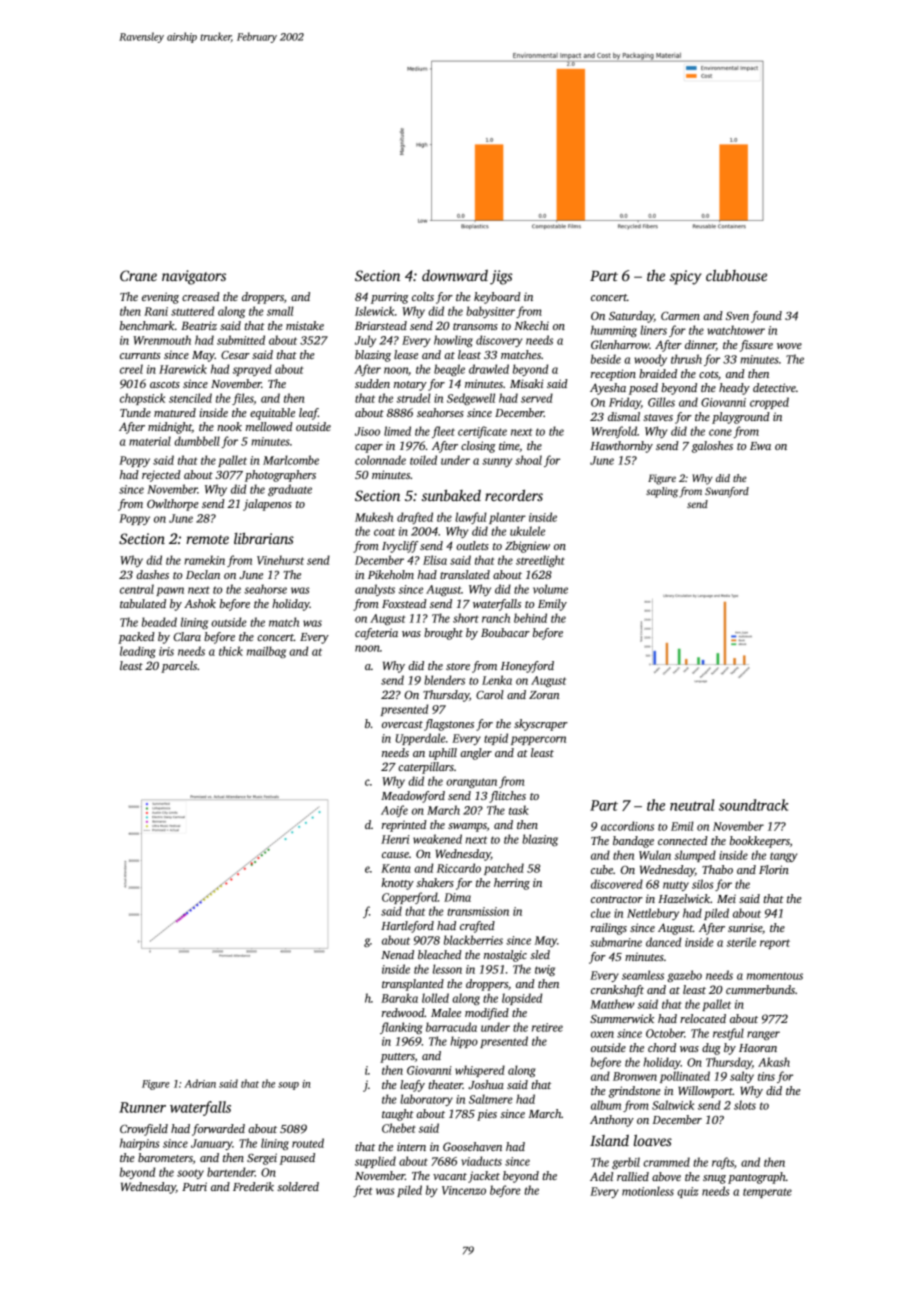 Image resolution: width=924 pixels, height=1308 pixels. I want to click on downward, so click(455, 275).
